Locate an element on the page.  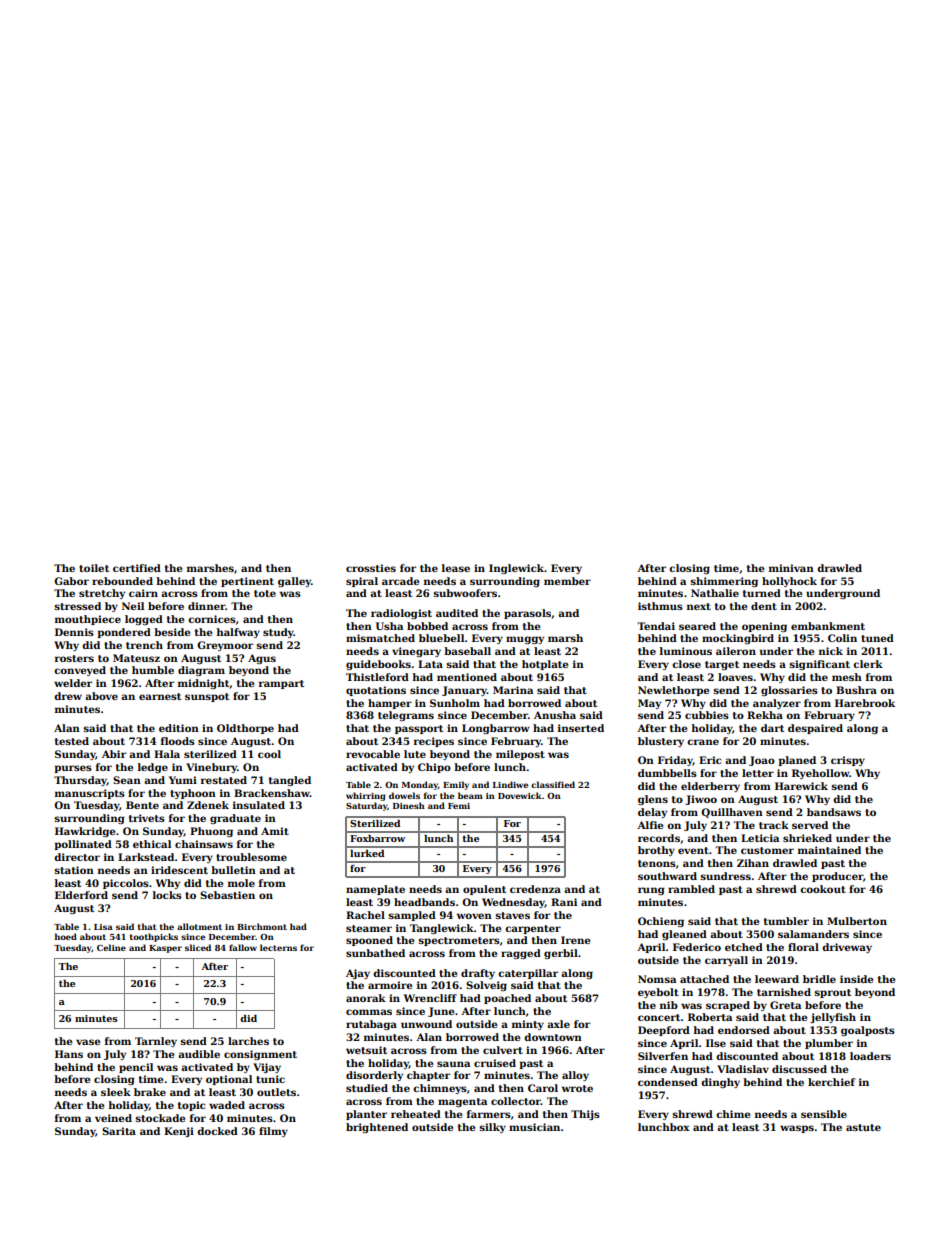
bandsaws is located at coordinates (834, 812).
